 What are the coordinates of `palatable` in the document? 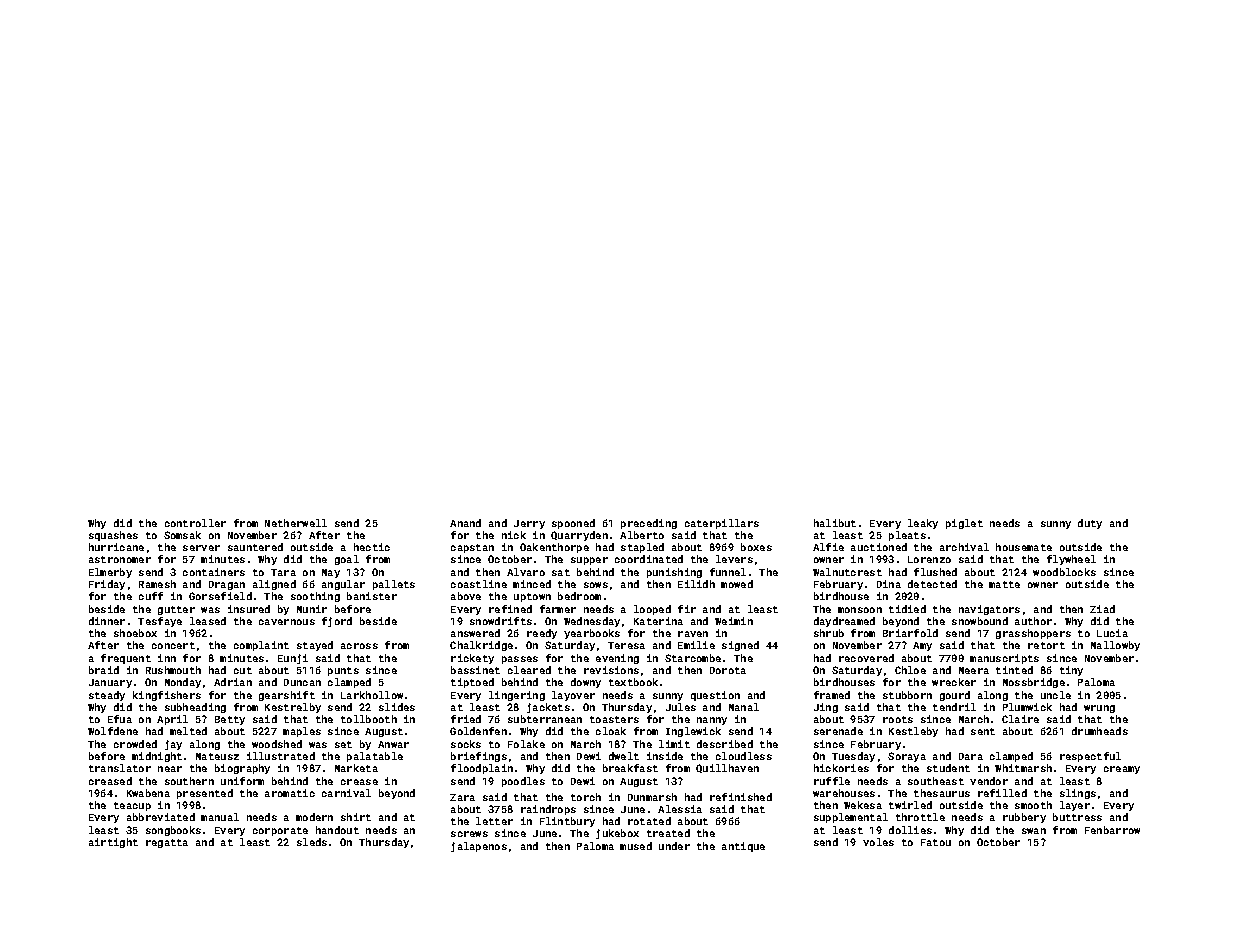 It's located at (375, 757).
